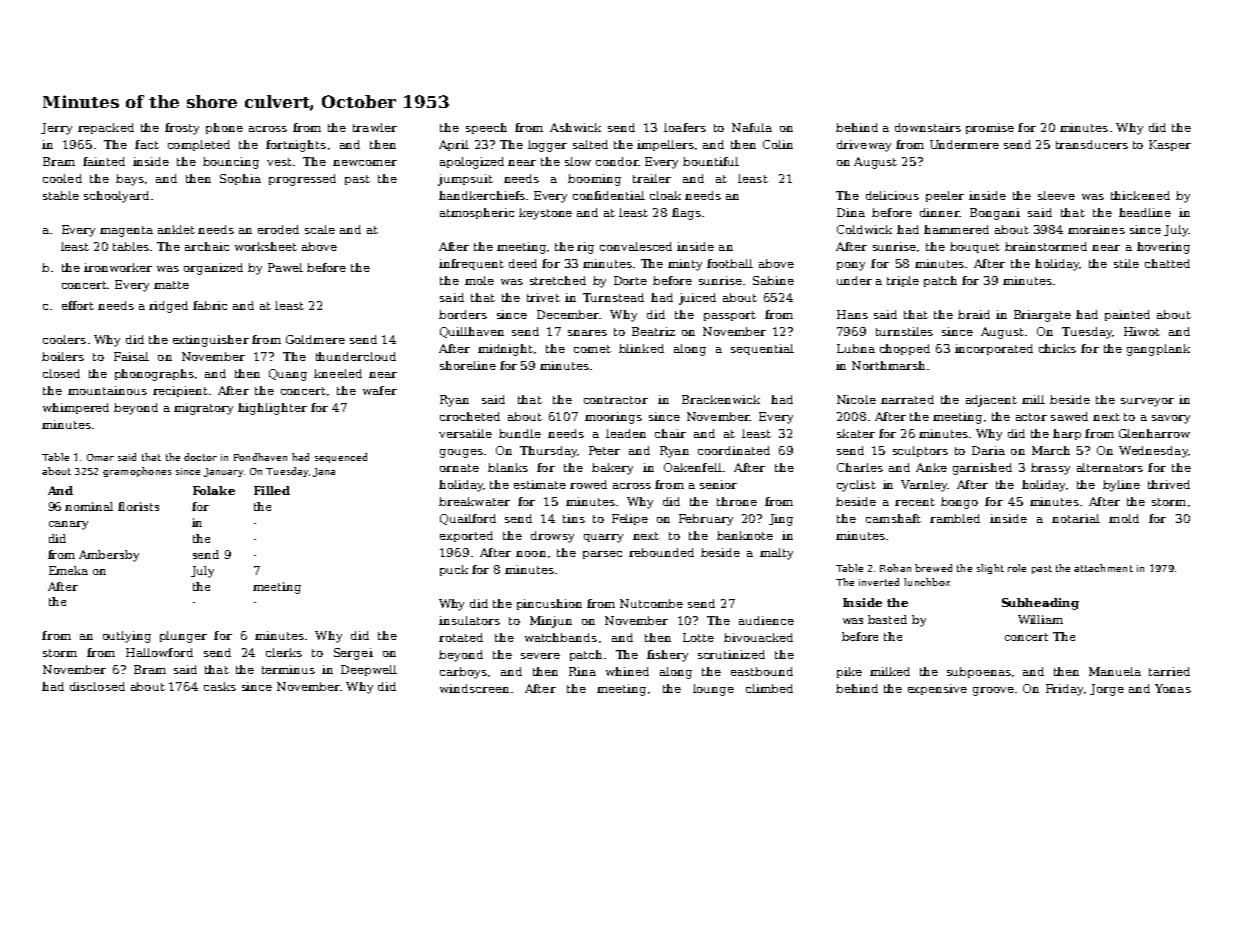 Image resolution: width=1233 pixels, height=952 pixels. I want to click on moorings, so click(613, 418).
